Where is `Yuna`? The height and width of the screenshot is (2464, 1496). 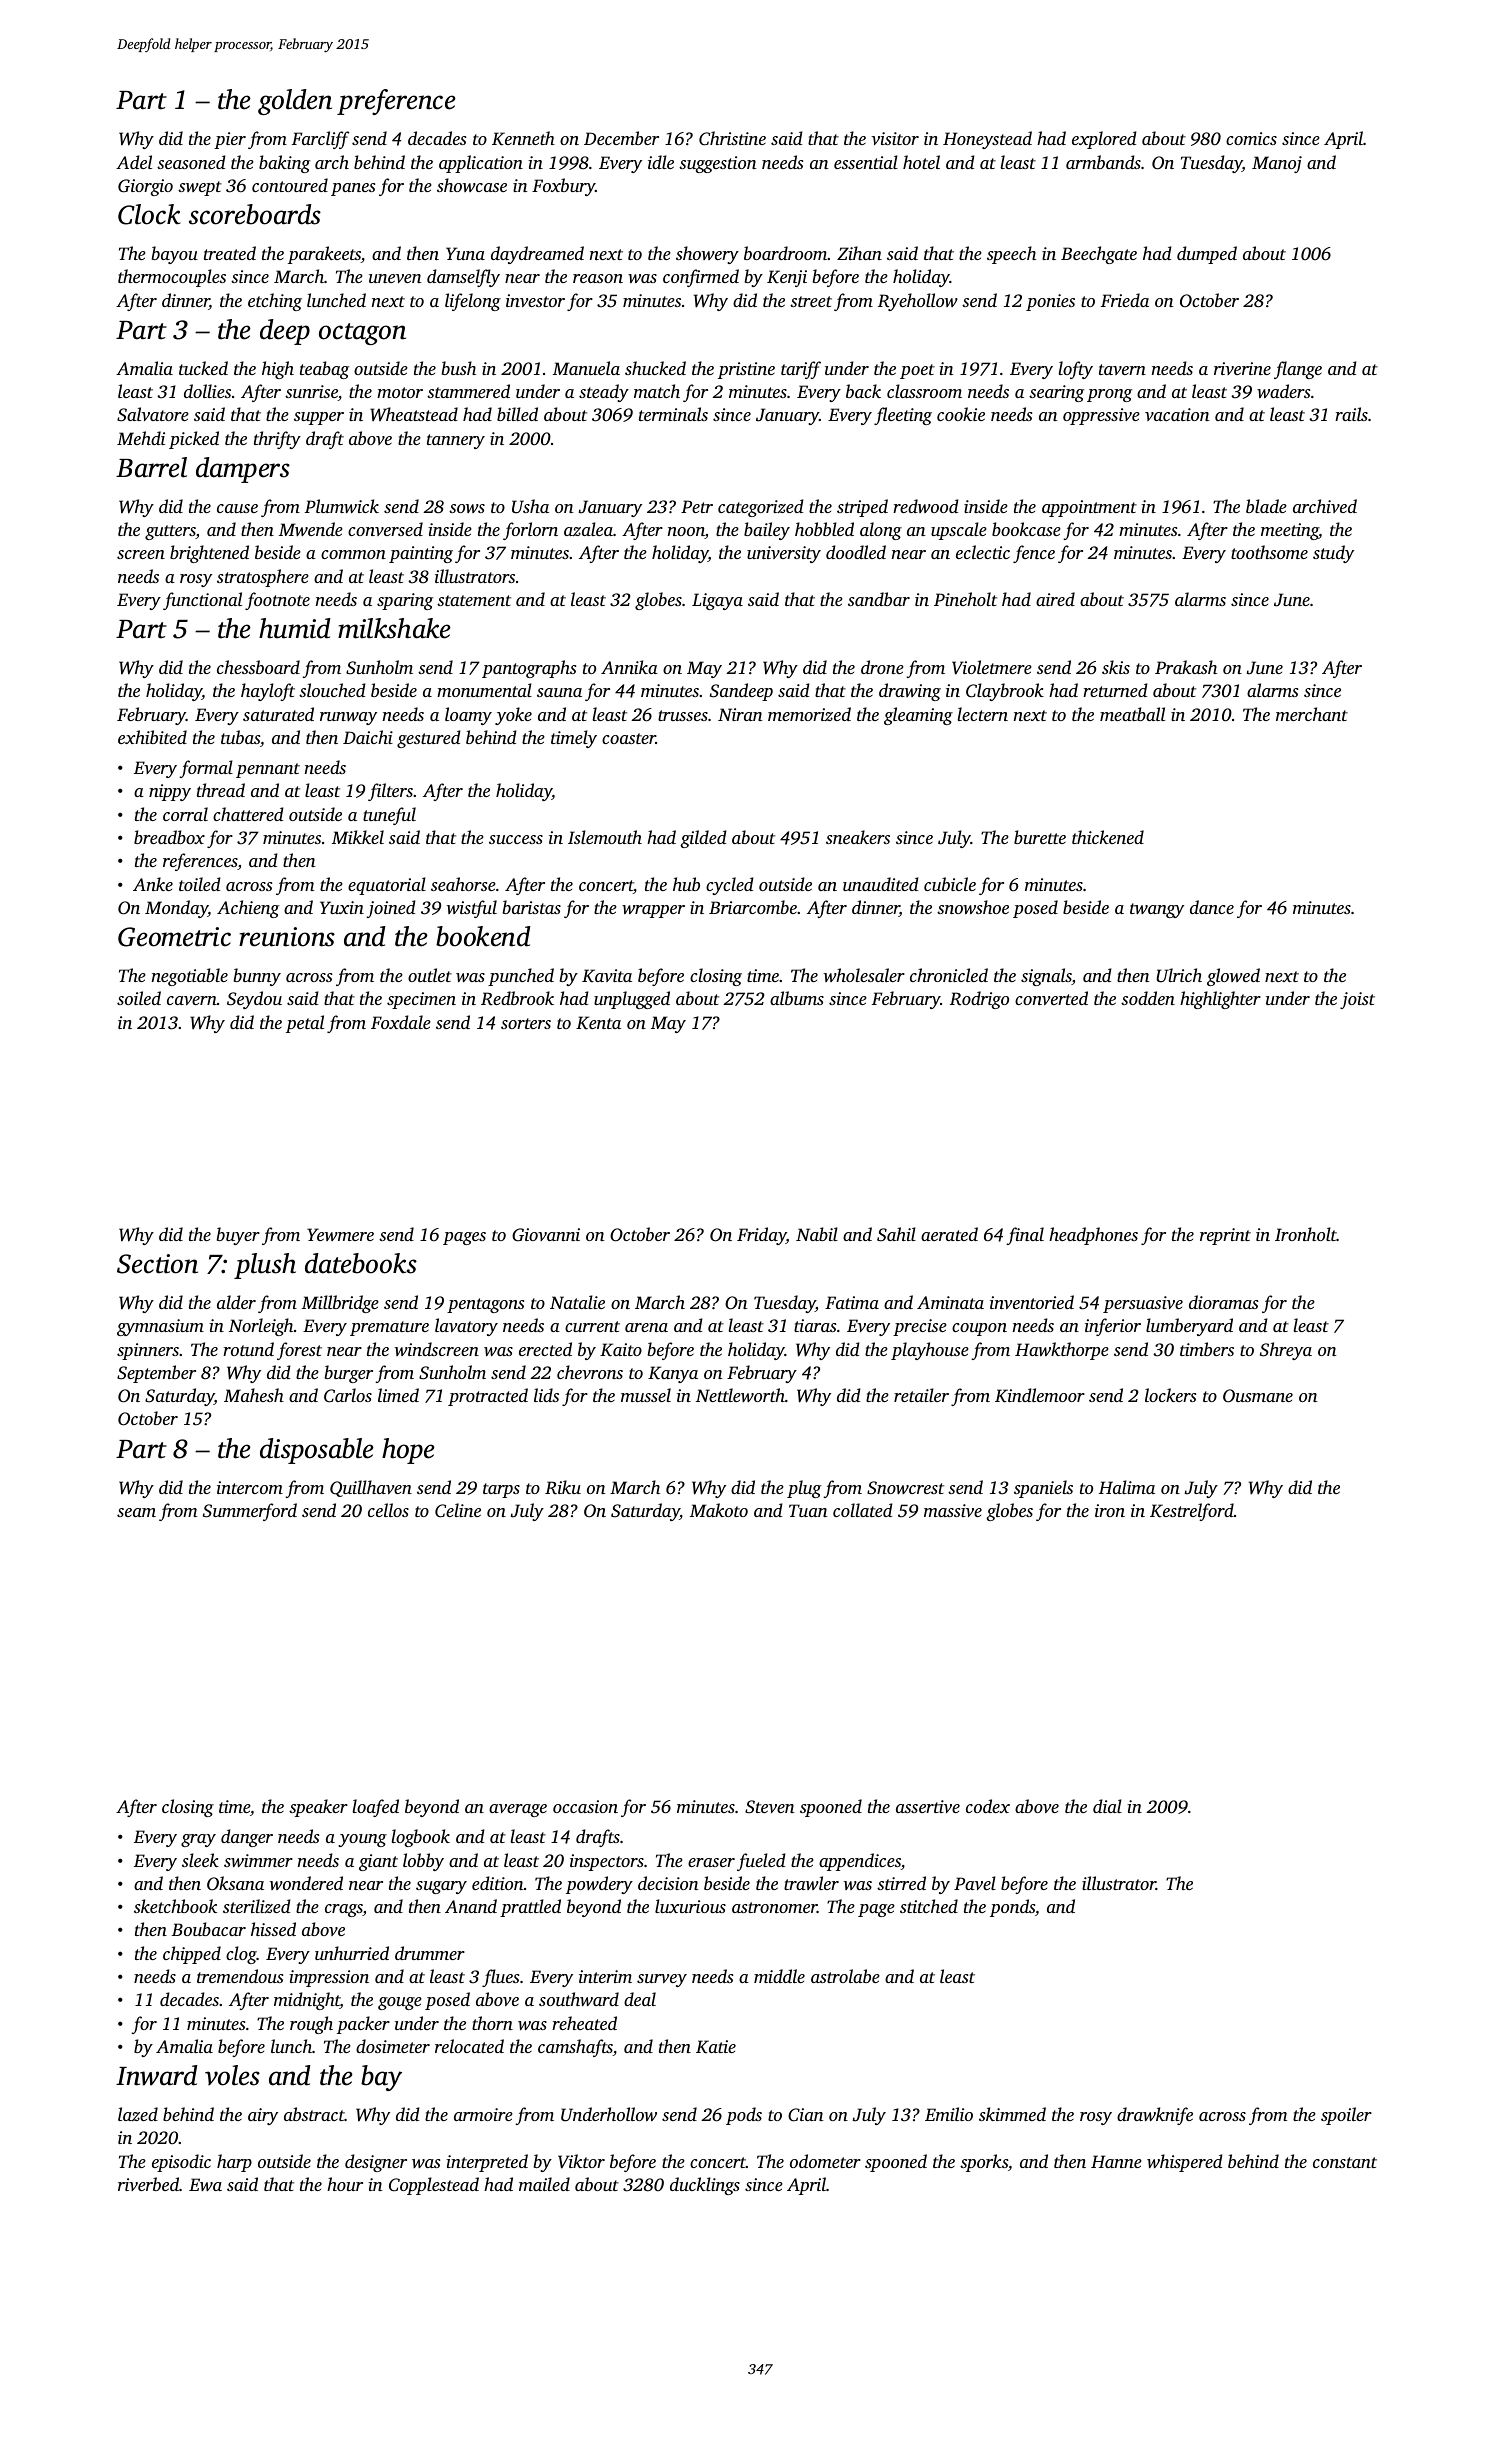 Yuna is located at coordinates (465, 253).
